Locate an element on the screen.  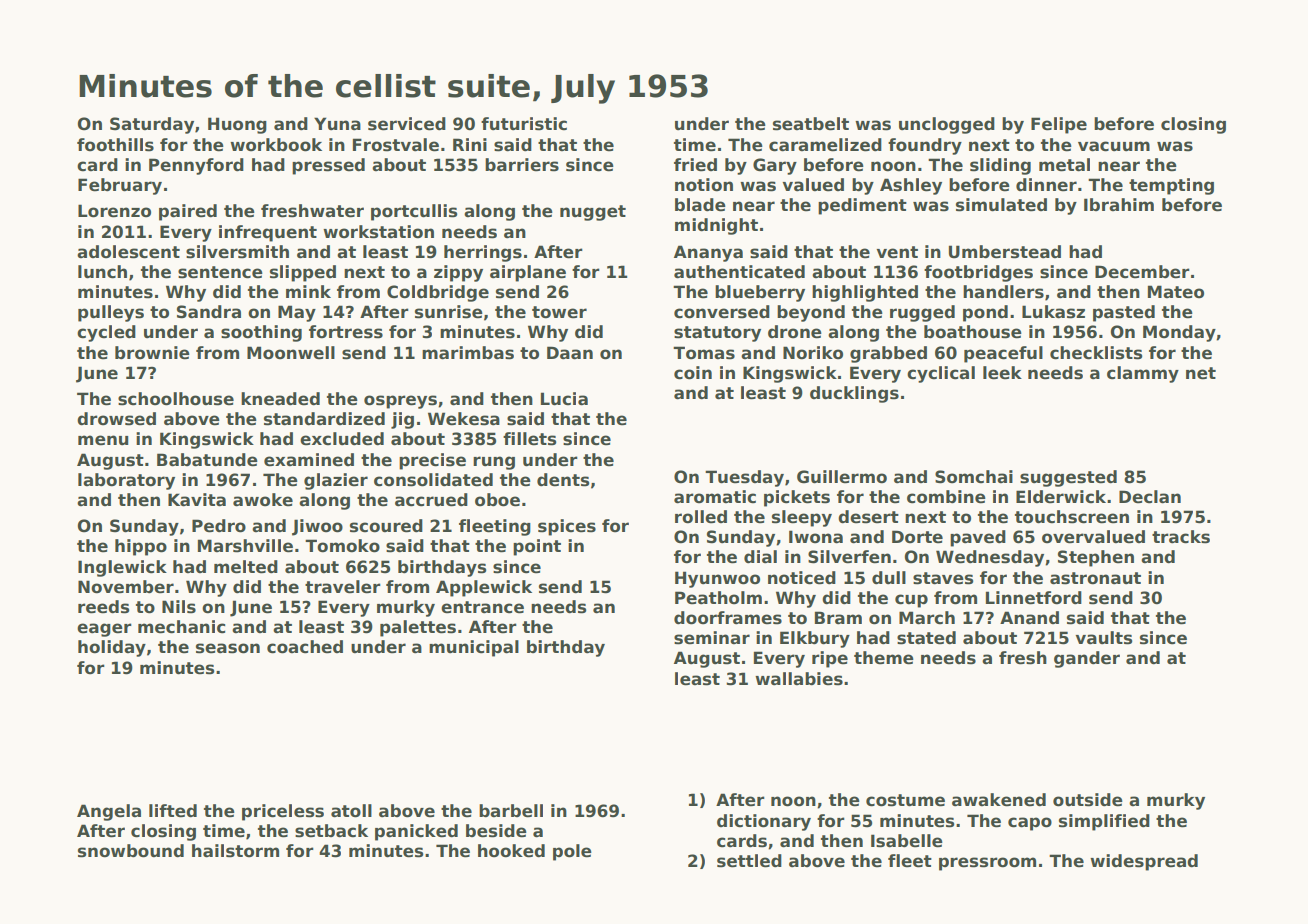
schoolhouse is located at coordinates (176, 399).
